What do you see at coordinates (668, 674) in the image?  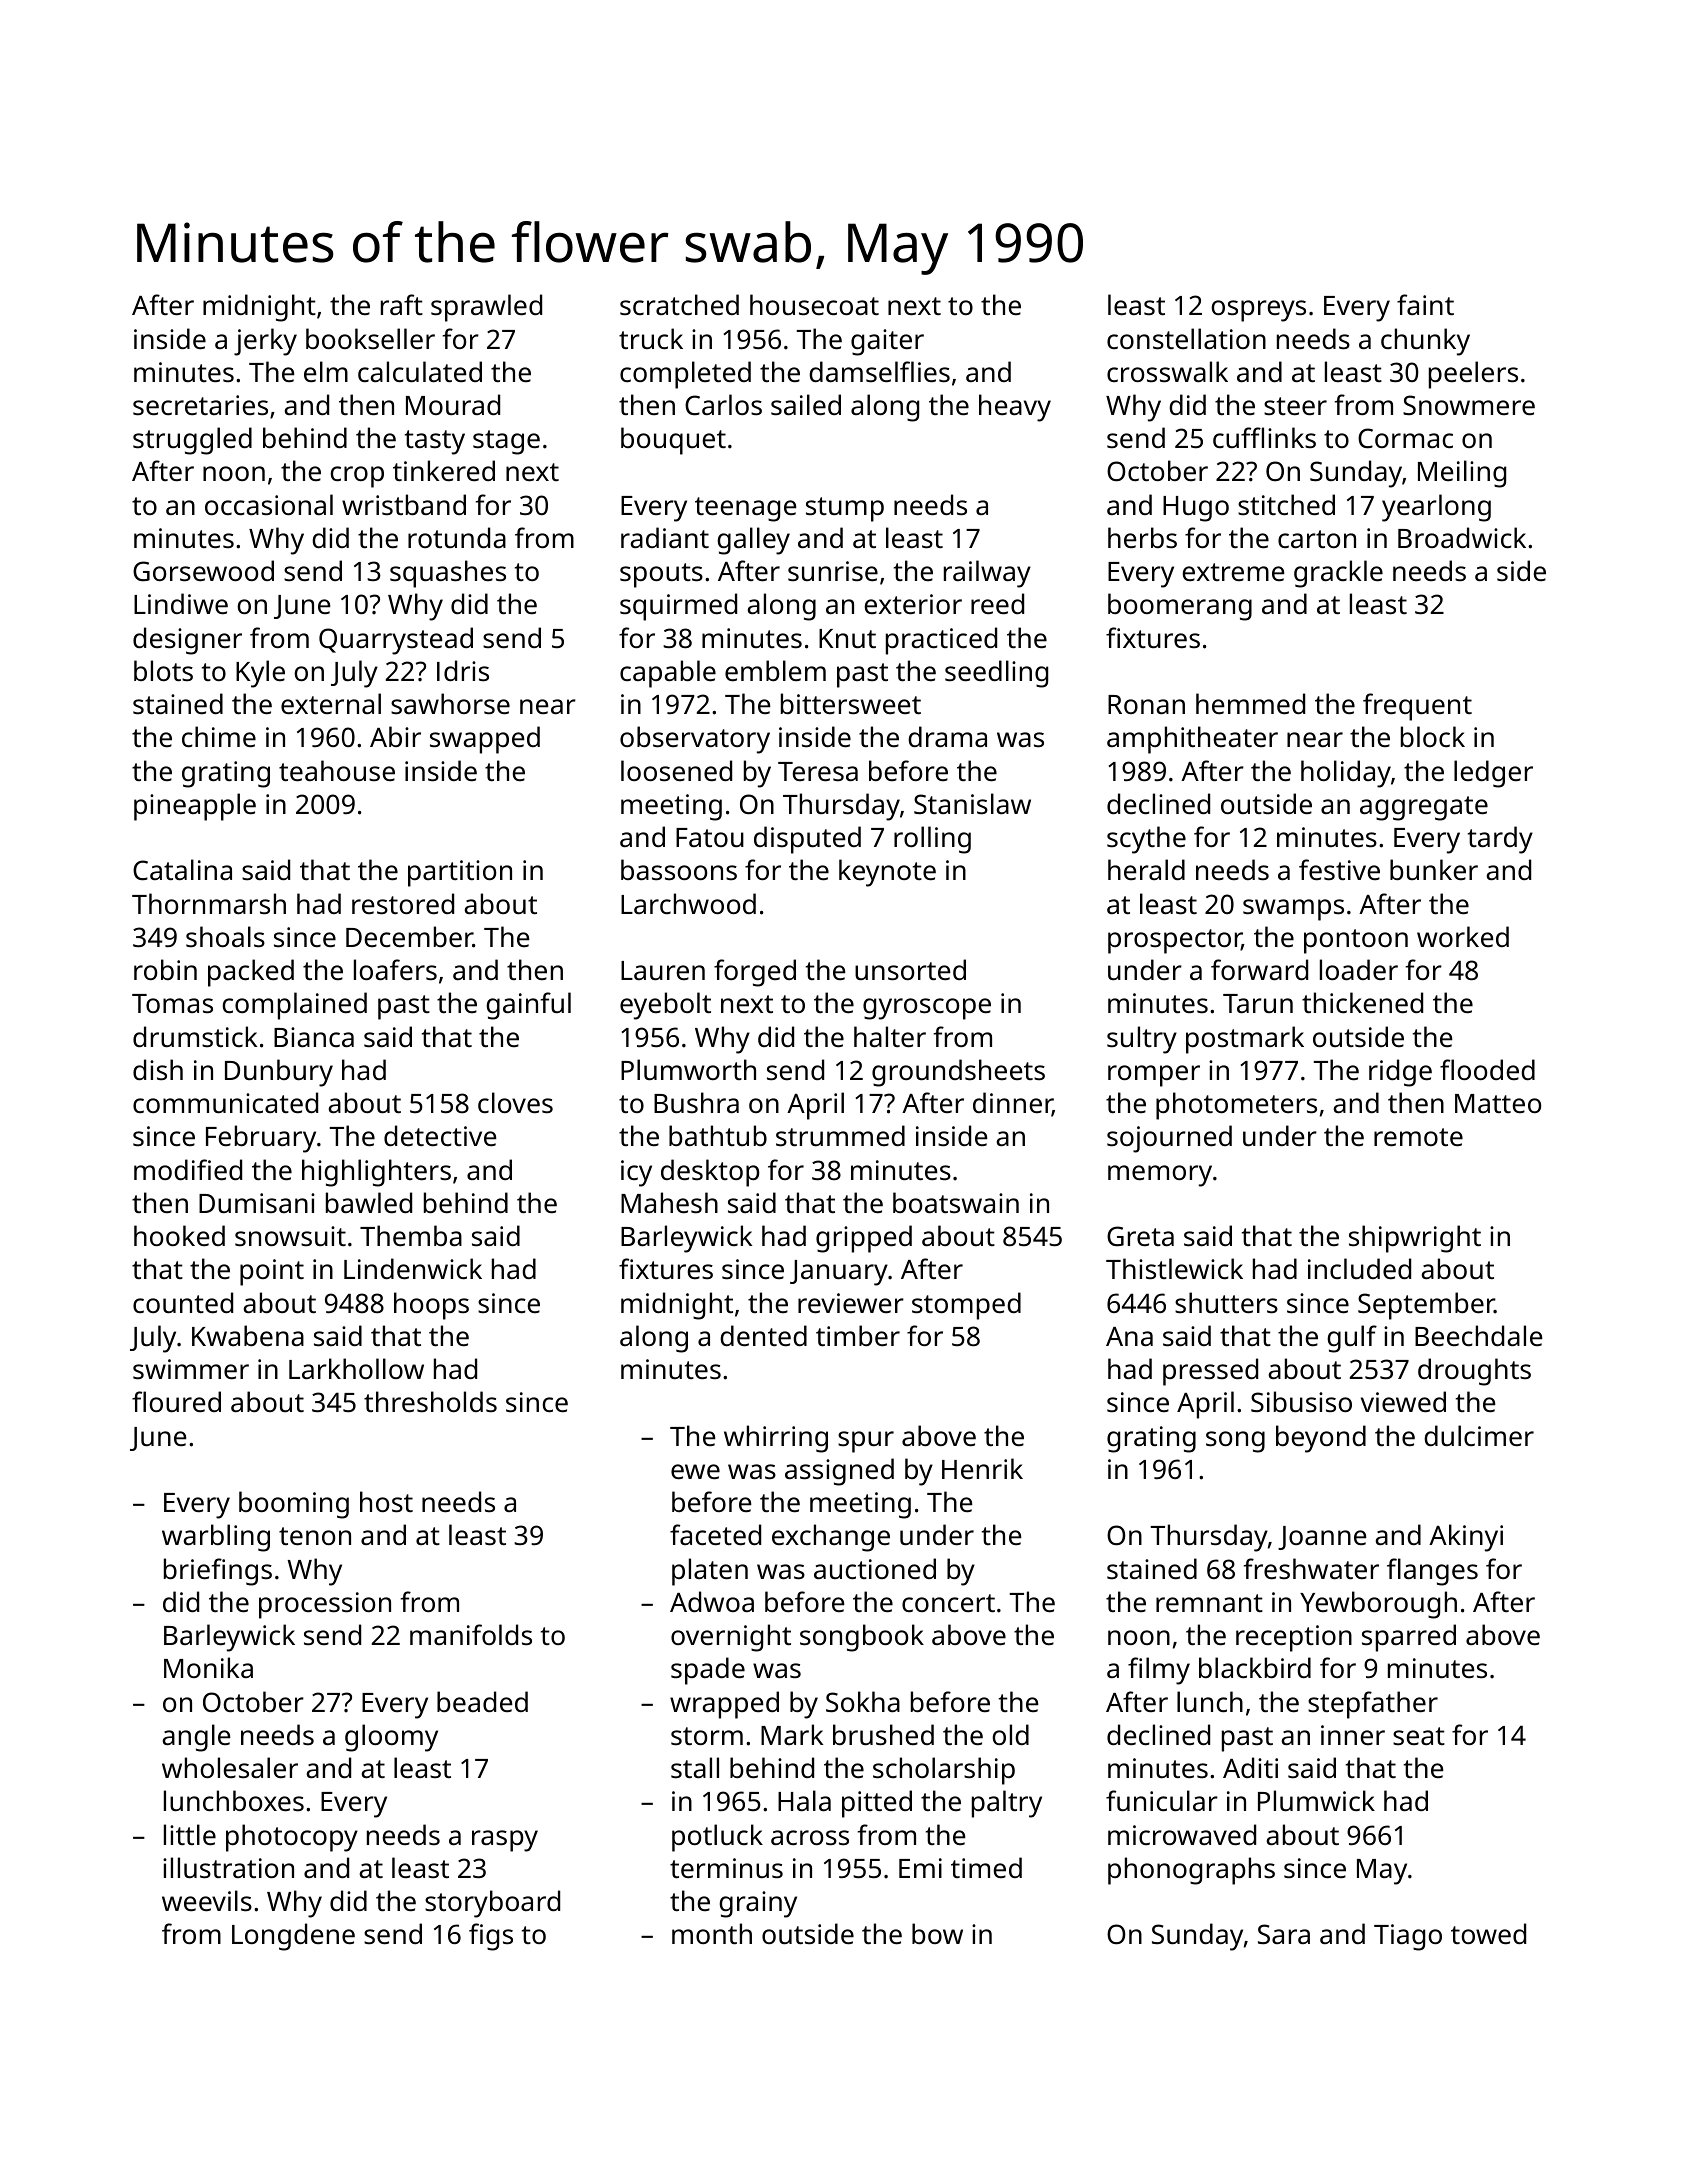 I see `capable` at bounding box center [668, 674].
